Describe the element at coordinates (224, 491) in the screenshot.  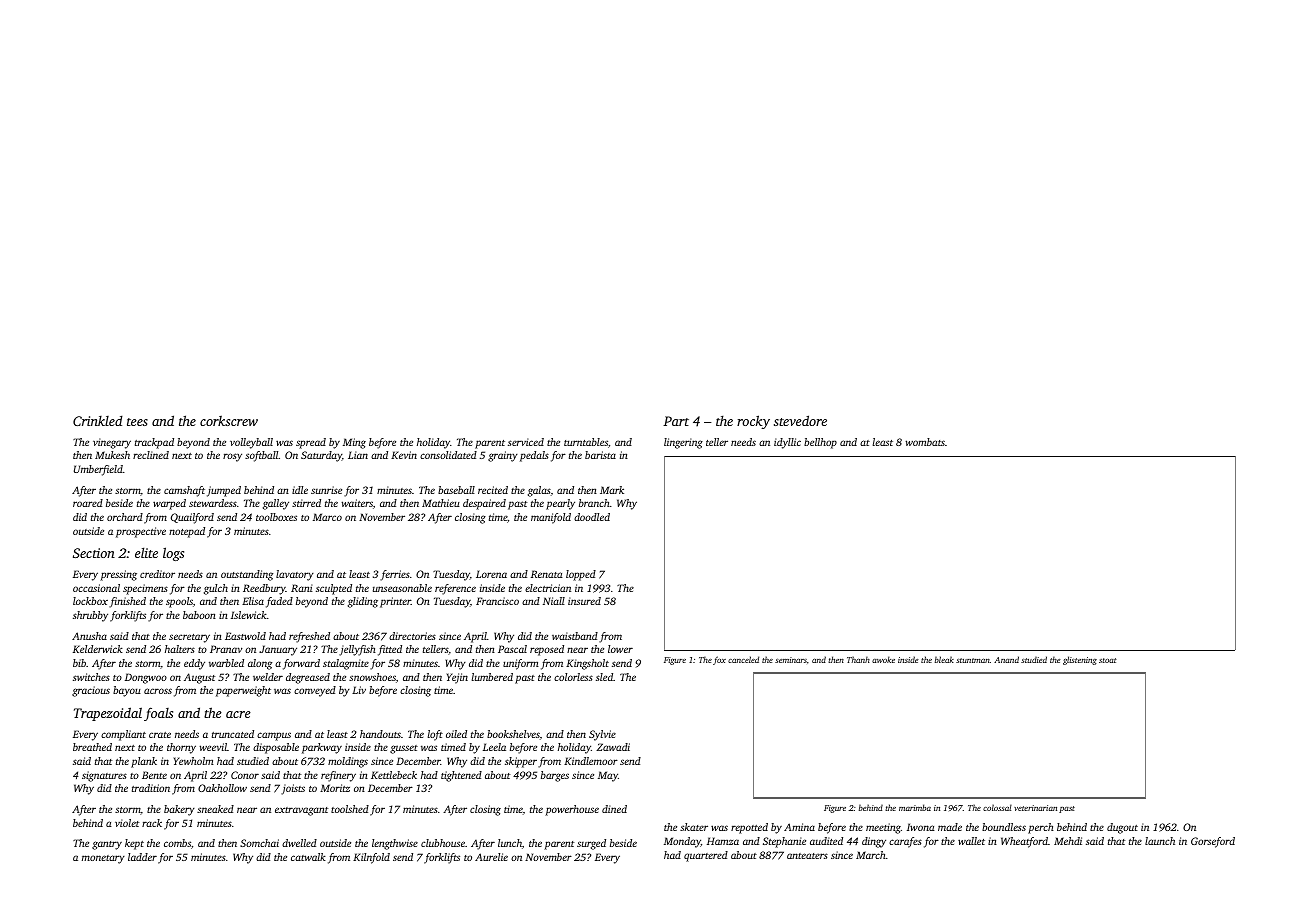
I see `jumped` at that location.
